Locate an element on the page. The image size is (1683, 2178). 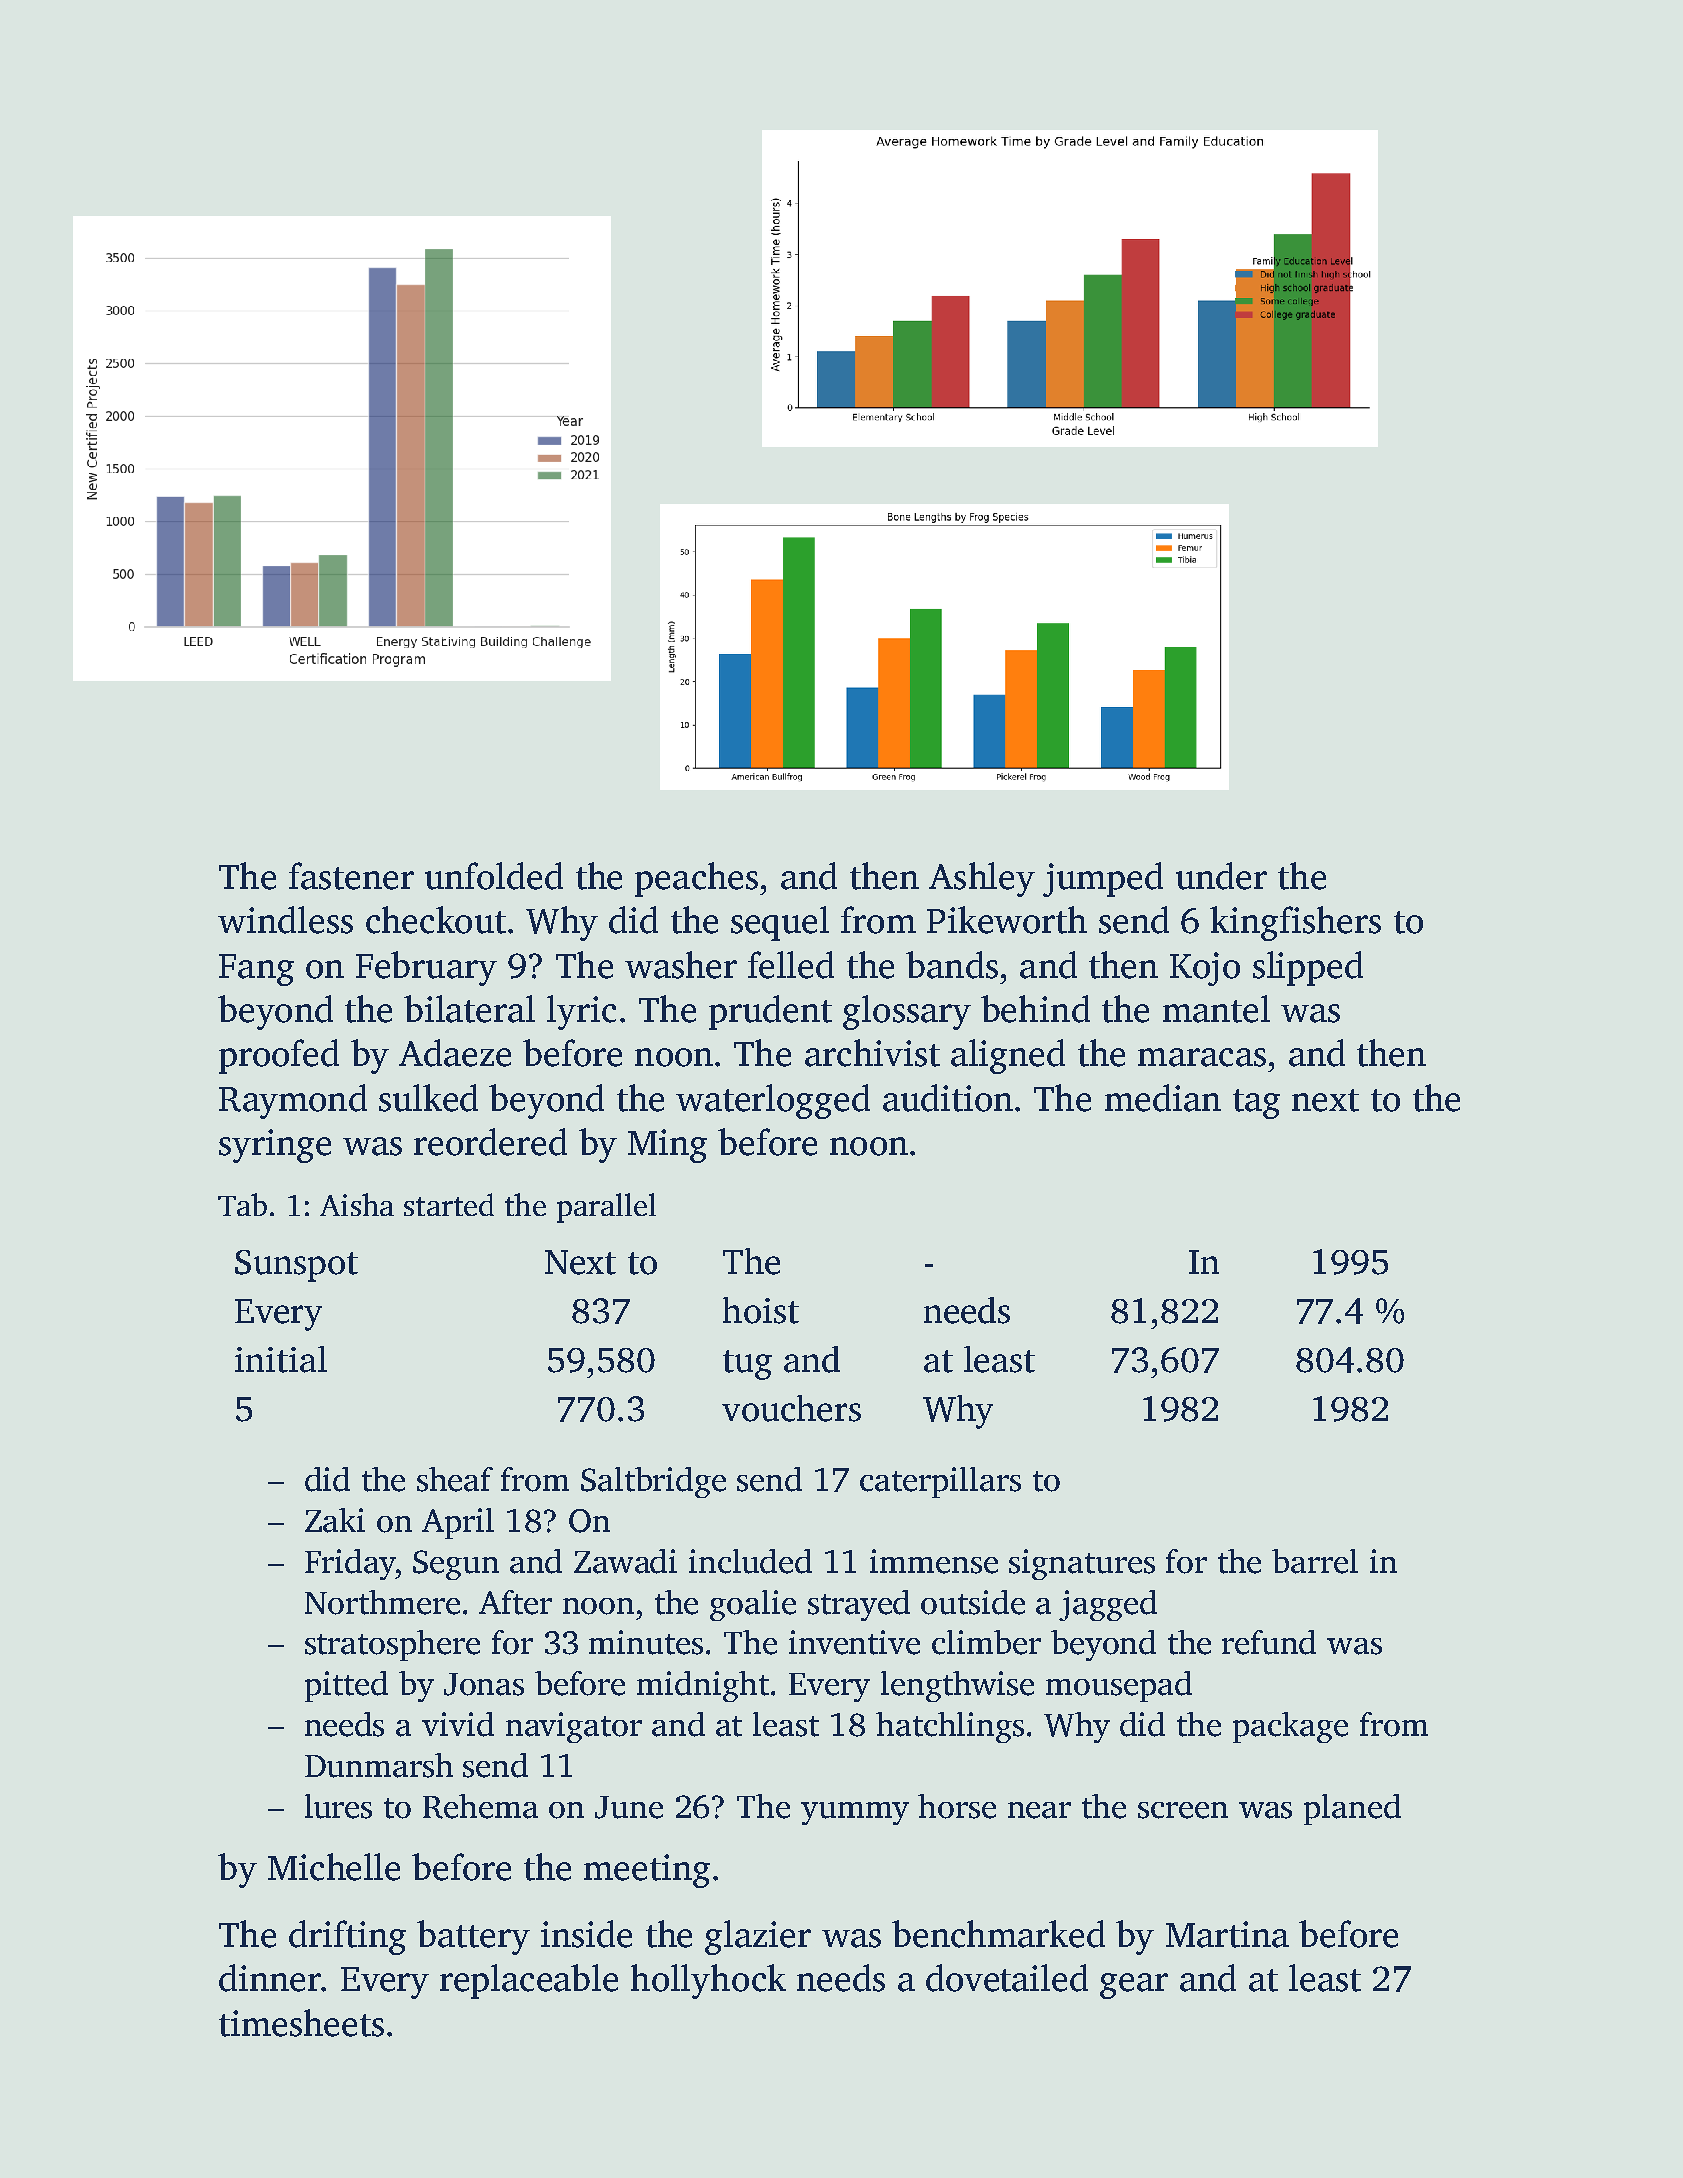
Martina is located at coordinates (1227, 1934).
